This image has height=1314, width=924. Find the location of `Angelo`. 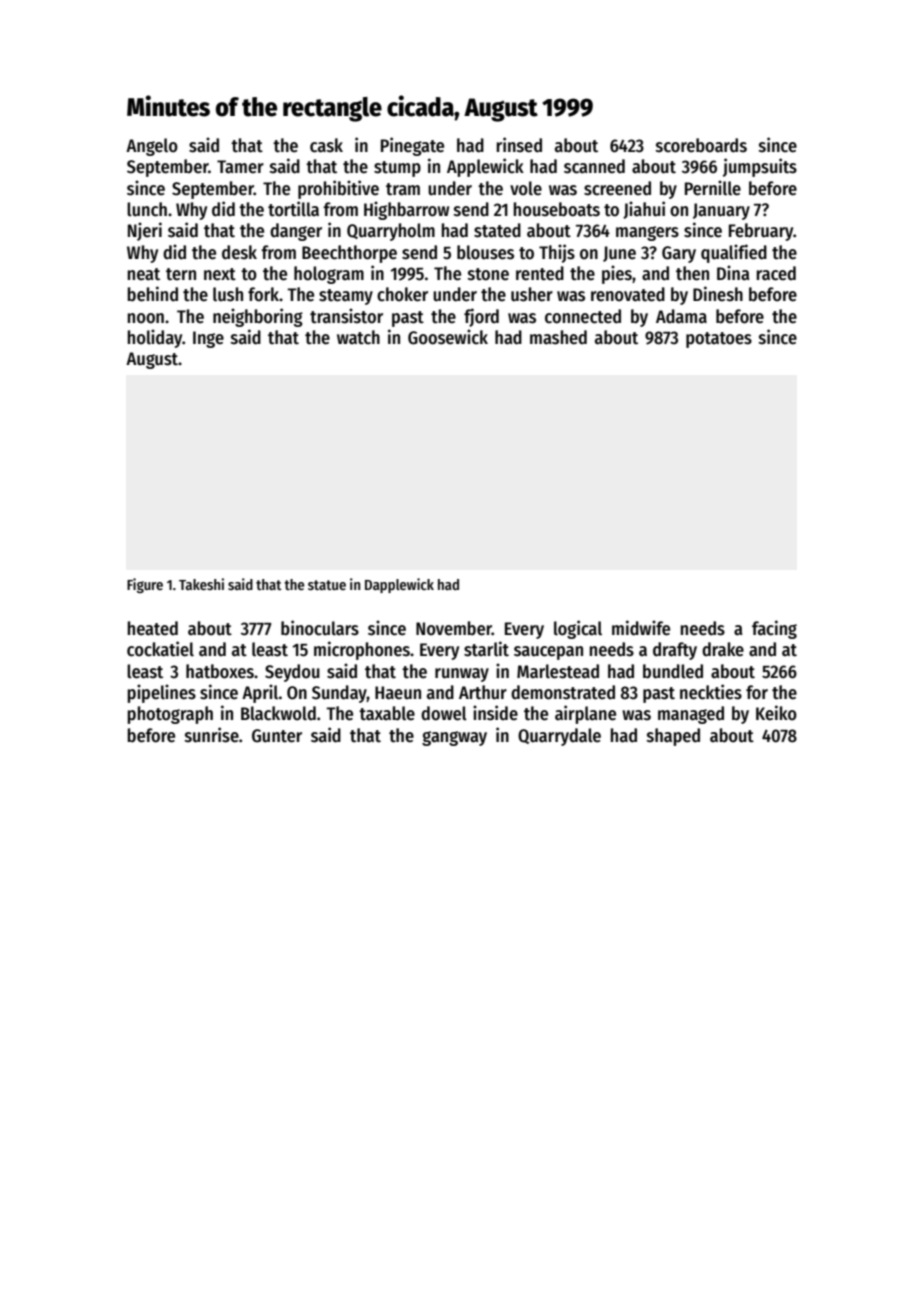

Angelo is located at coordinates (152, 147).
